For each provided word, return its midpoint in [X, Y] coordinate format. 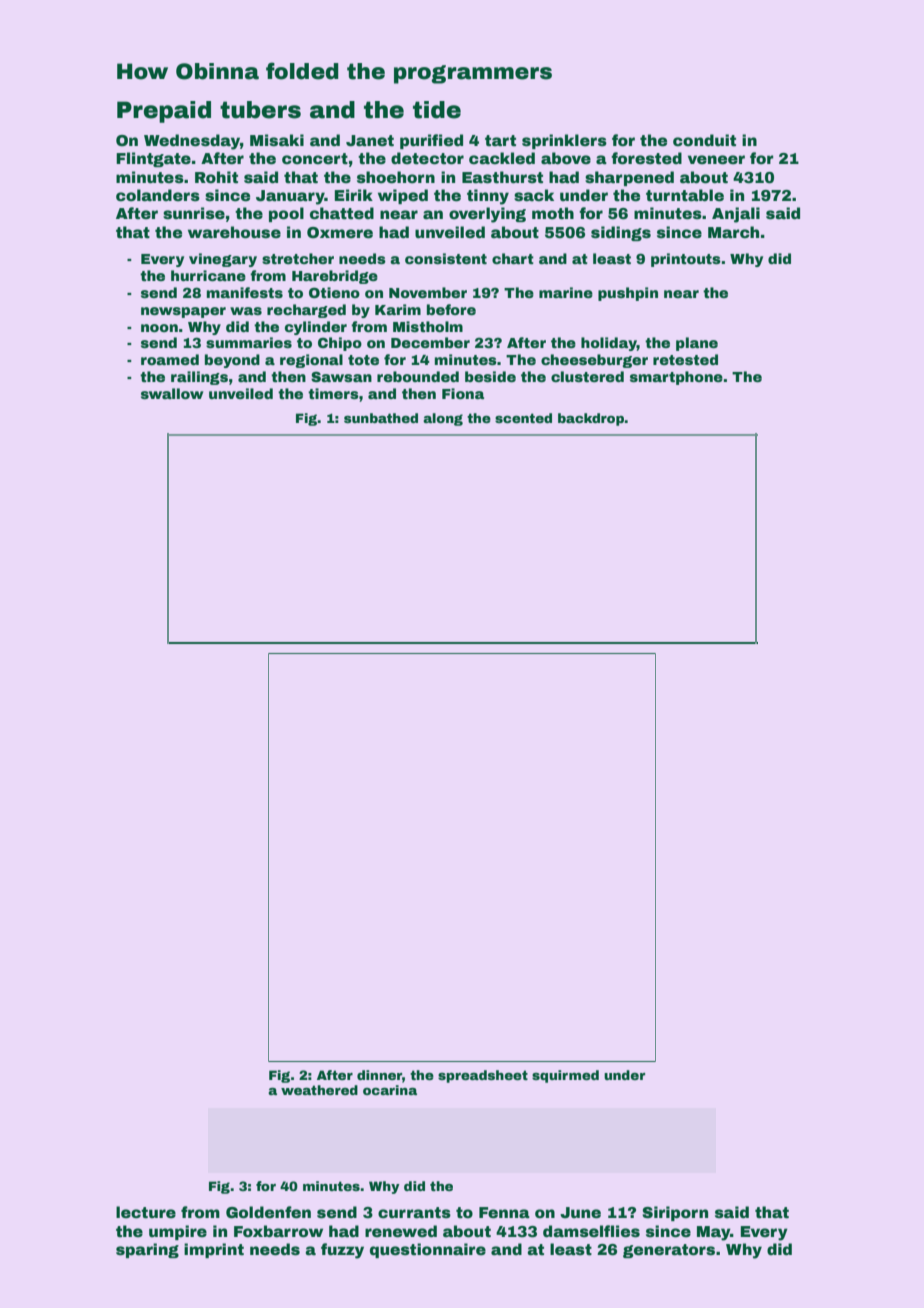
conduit [704, 140]
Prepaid [164, 112]
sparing [147, 1250]
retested [685, 359]
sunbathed [381, 418]
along [443, 419]
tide [437, 110]
